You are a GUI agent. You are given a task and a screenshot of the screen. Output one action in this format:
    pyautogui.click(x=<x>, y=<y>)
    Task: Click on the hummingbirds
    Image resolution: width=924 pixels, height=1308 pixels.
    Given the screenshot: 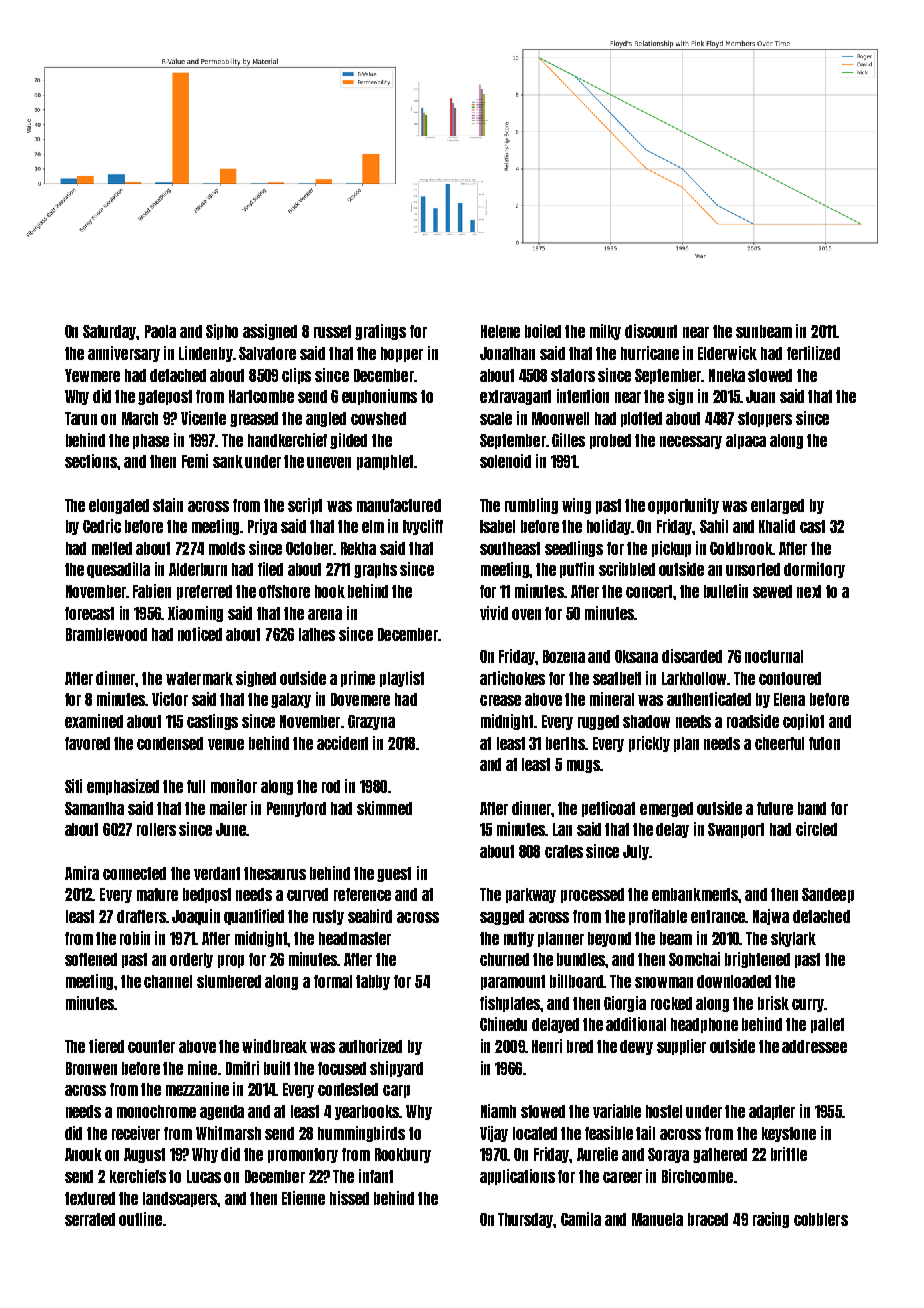 What is the action you would take?
    pyautogui.click(x=361, y=1134)
